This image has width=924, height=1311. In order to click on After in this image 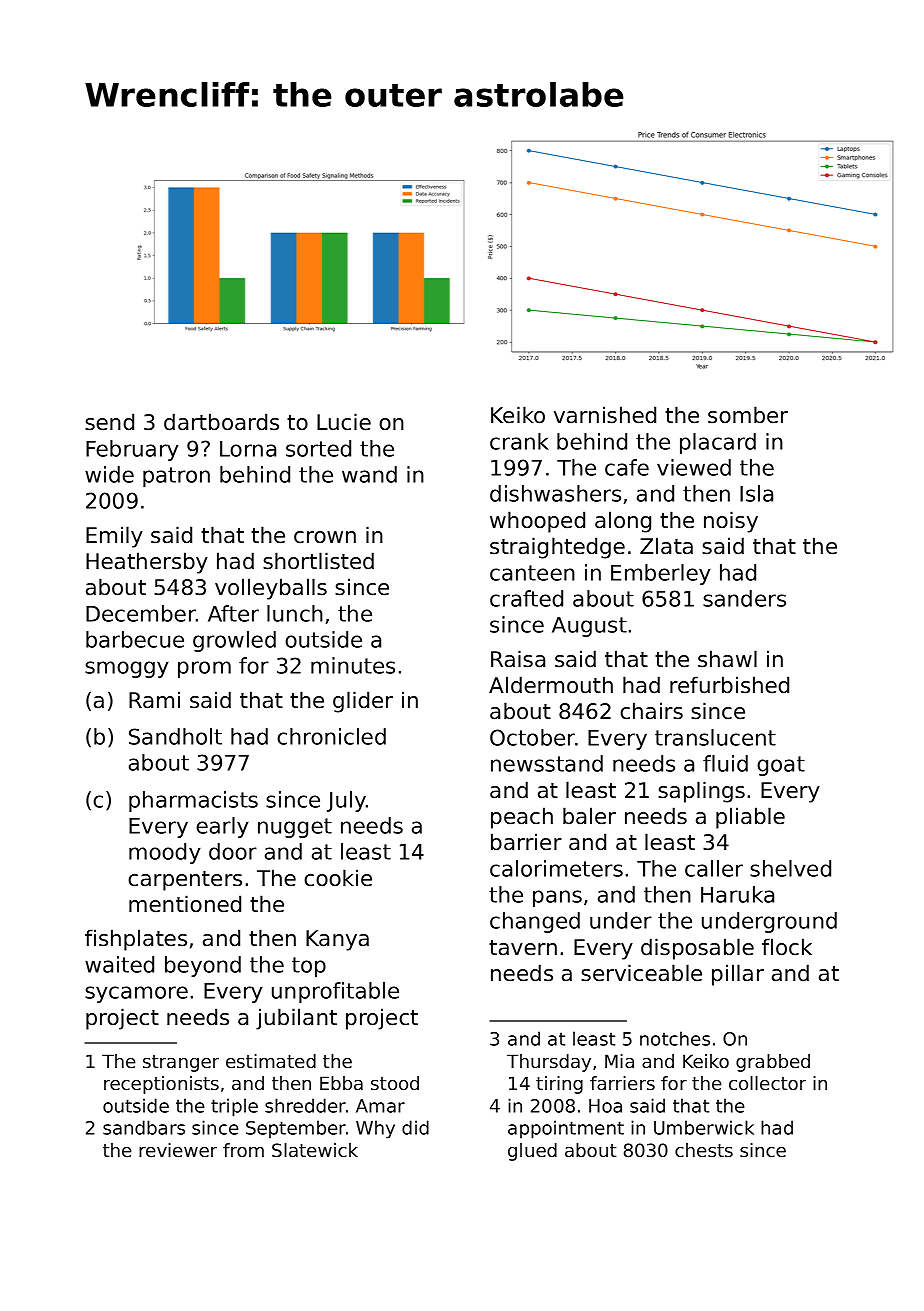, I will do `click(233, 613)`.
